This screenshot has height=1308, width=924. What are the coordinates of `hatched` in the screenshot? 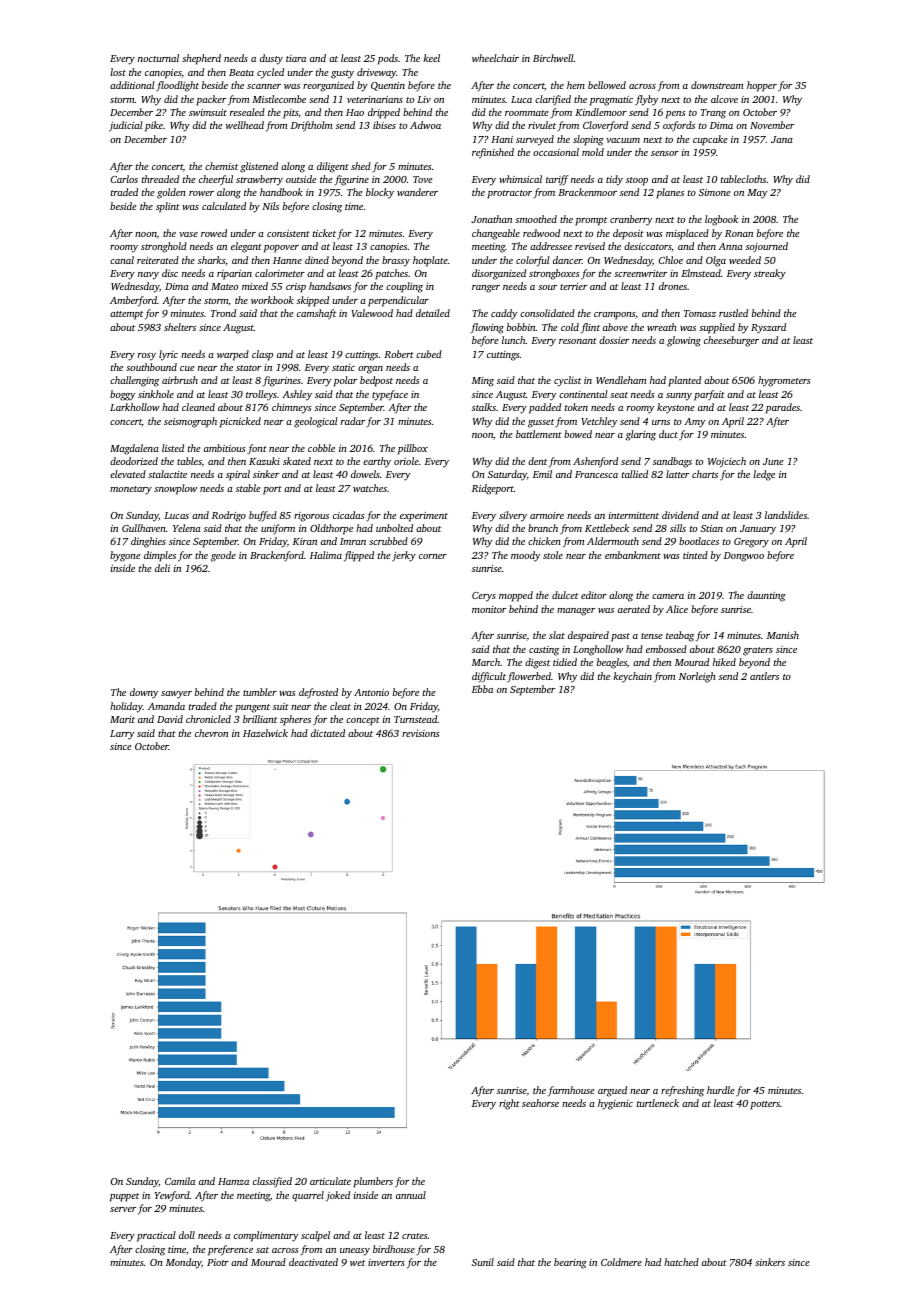 It's located at (681, 1262).
